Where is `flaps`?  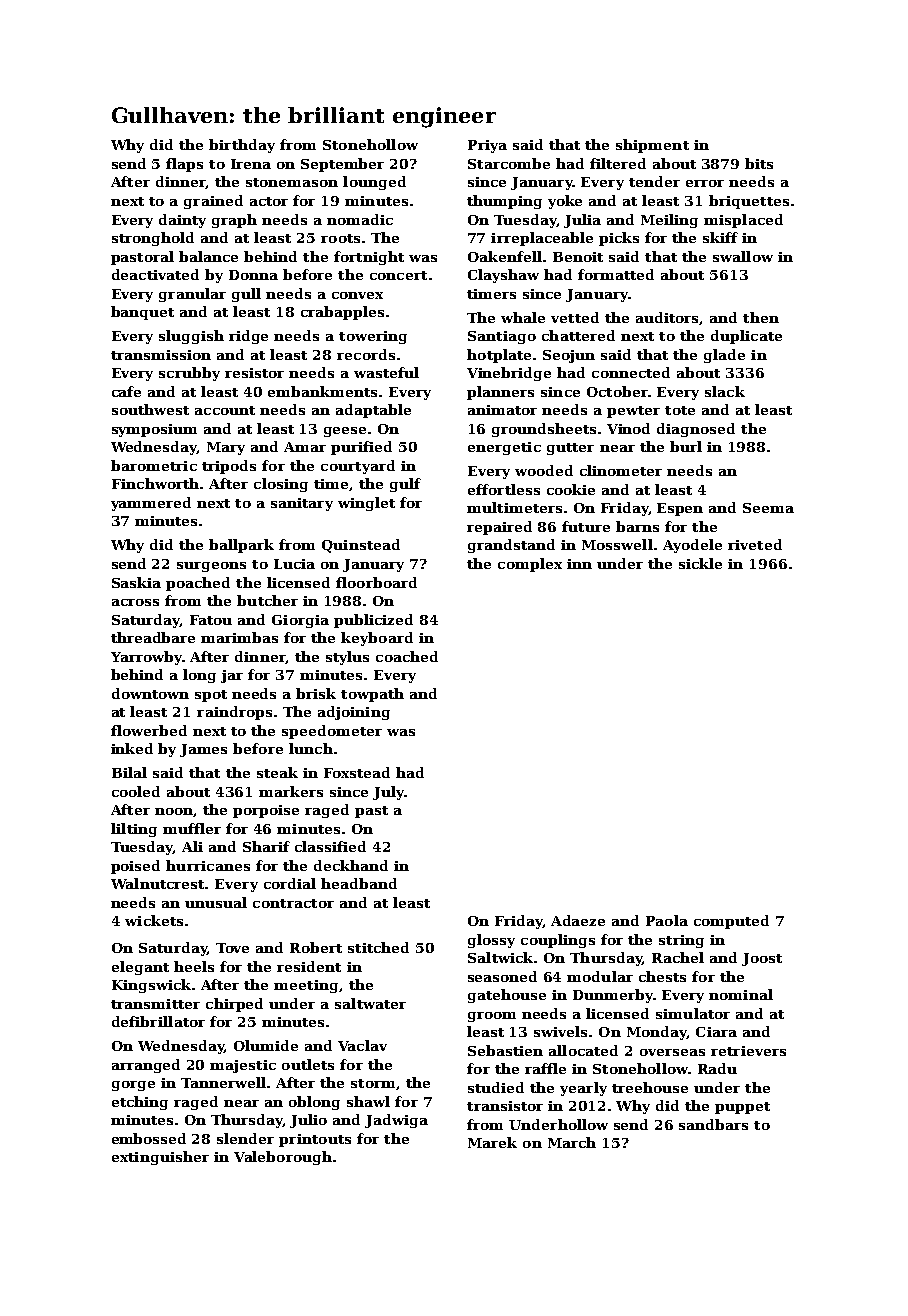 flaps is located at coordinates (184, 165).
